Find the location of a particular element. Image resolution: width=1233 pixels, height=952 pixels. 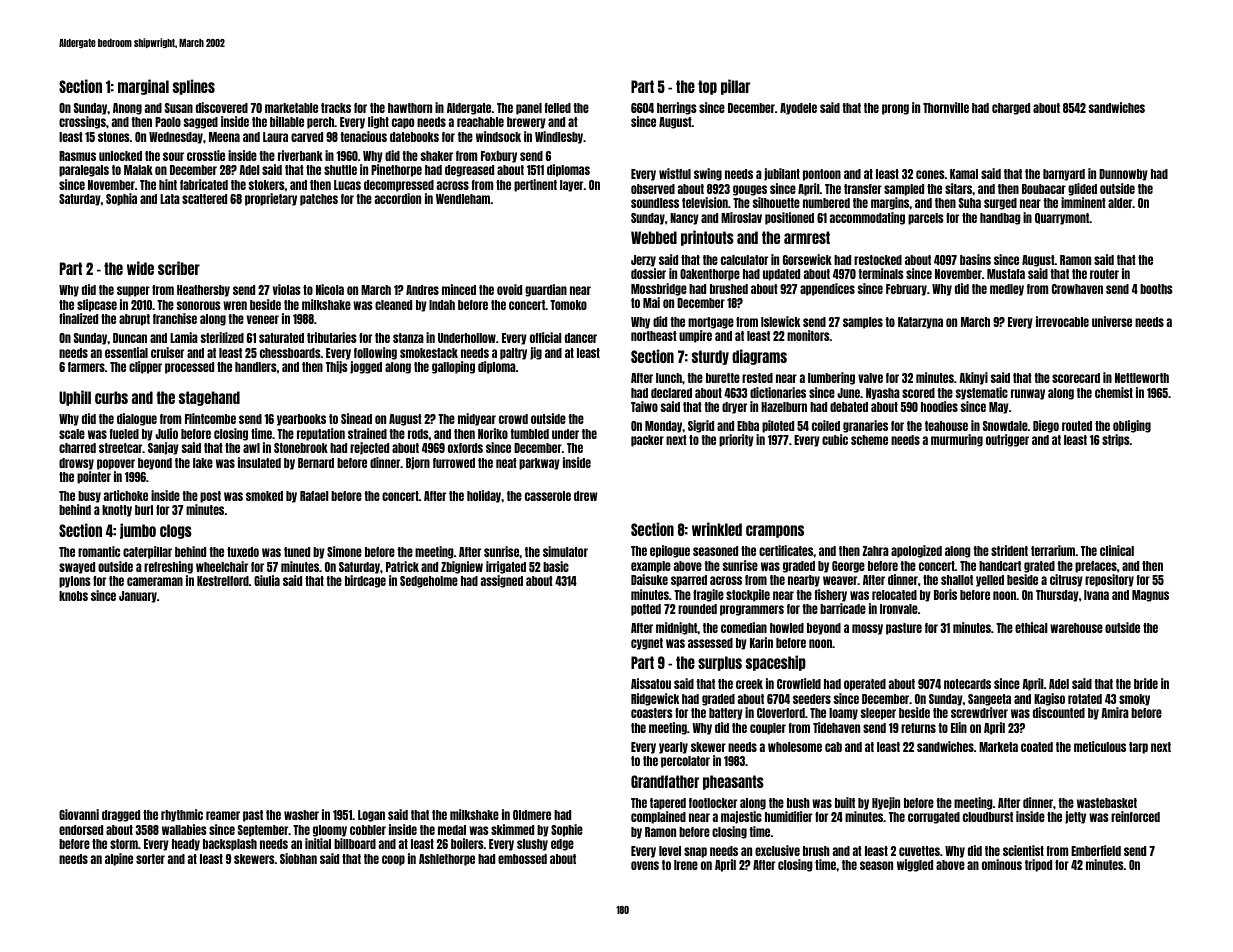

herrings is located at coordinates (677, 108).
